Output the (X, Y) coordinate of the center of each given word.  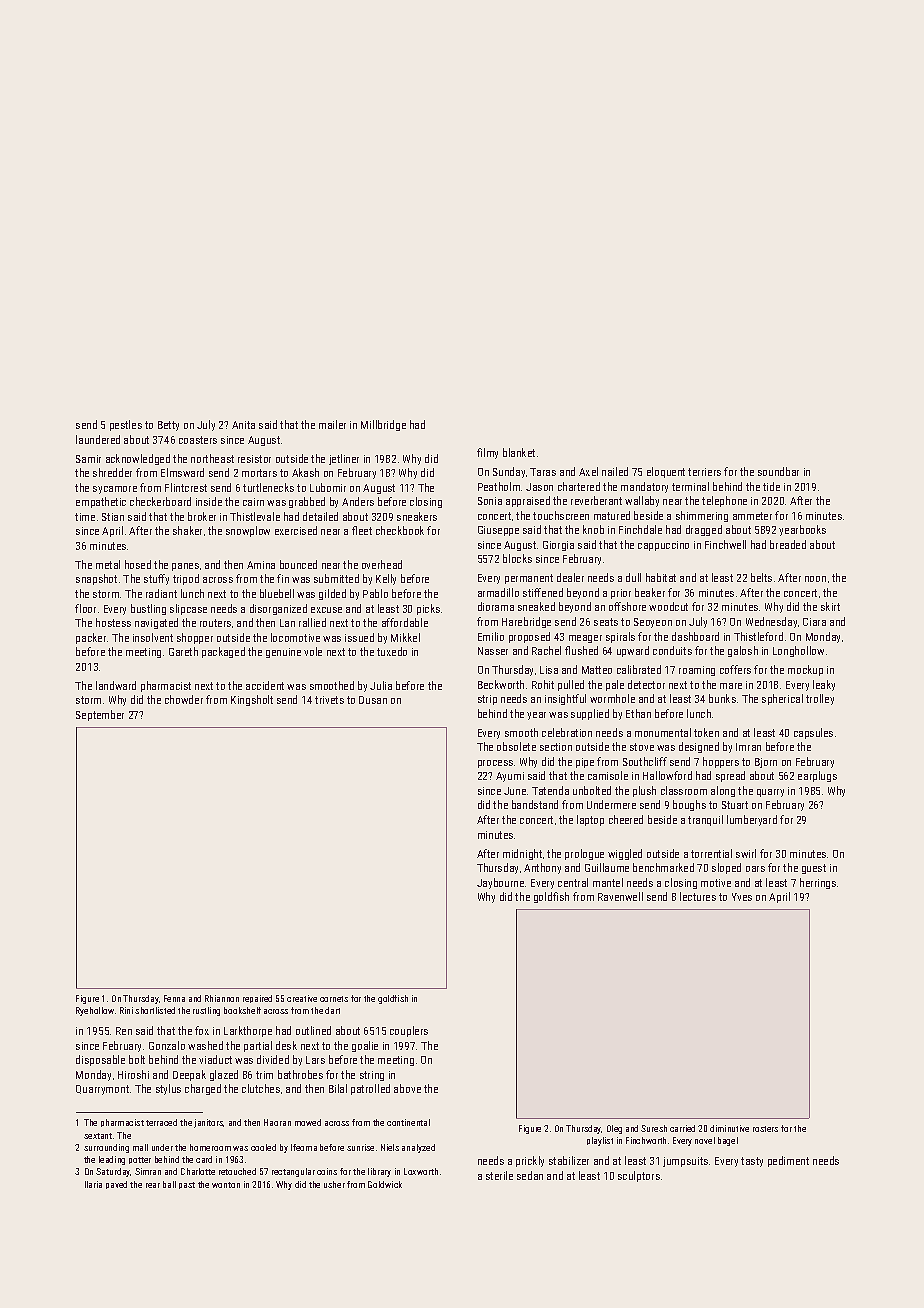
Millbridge (383, 425)
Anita (243, 425)
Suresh (654, 1128)
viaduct (215, 1059)
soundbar (778, 471)
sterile (499, 1175)
